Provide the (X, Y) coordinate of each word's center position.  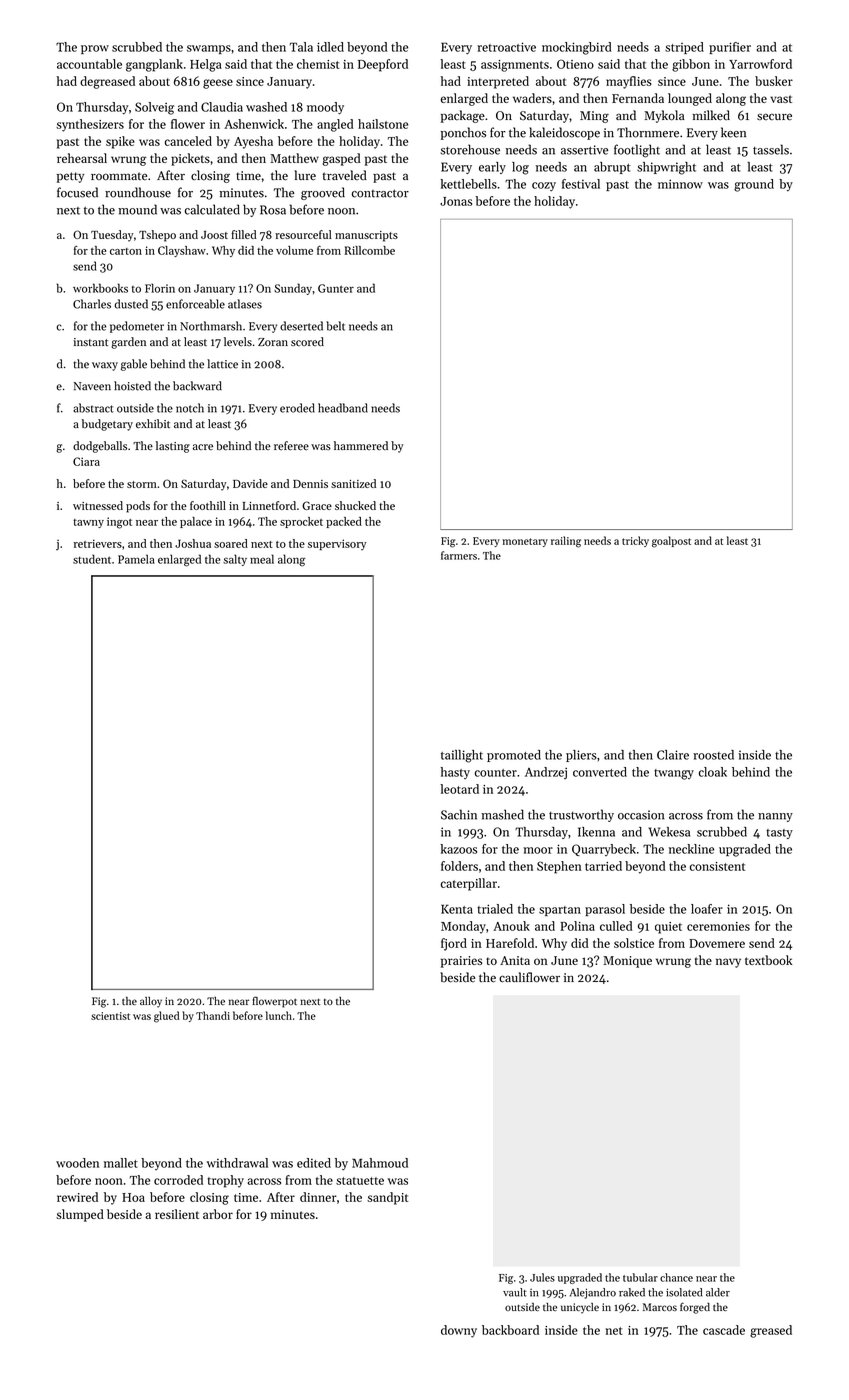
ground (754, 185)
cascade (724, 1330)
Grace (317, 505)
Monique (627, 962)
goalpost (671, 542)
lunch (279, 1015)
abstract (93, 408)
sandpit (387, 1198)
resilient (177, 1214)
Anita (515, 960)
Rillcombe (370, 250)
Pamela (136, 559)
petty (70, 177)
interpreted (498, 82)
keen (733, 132)
